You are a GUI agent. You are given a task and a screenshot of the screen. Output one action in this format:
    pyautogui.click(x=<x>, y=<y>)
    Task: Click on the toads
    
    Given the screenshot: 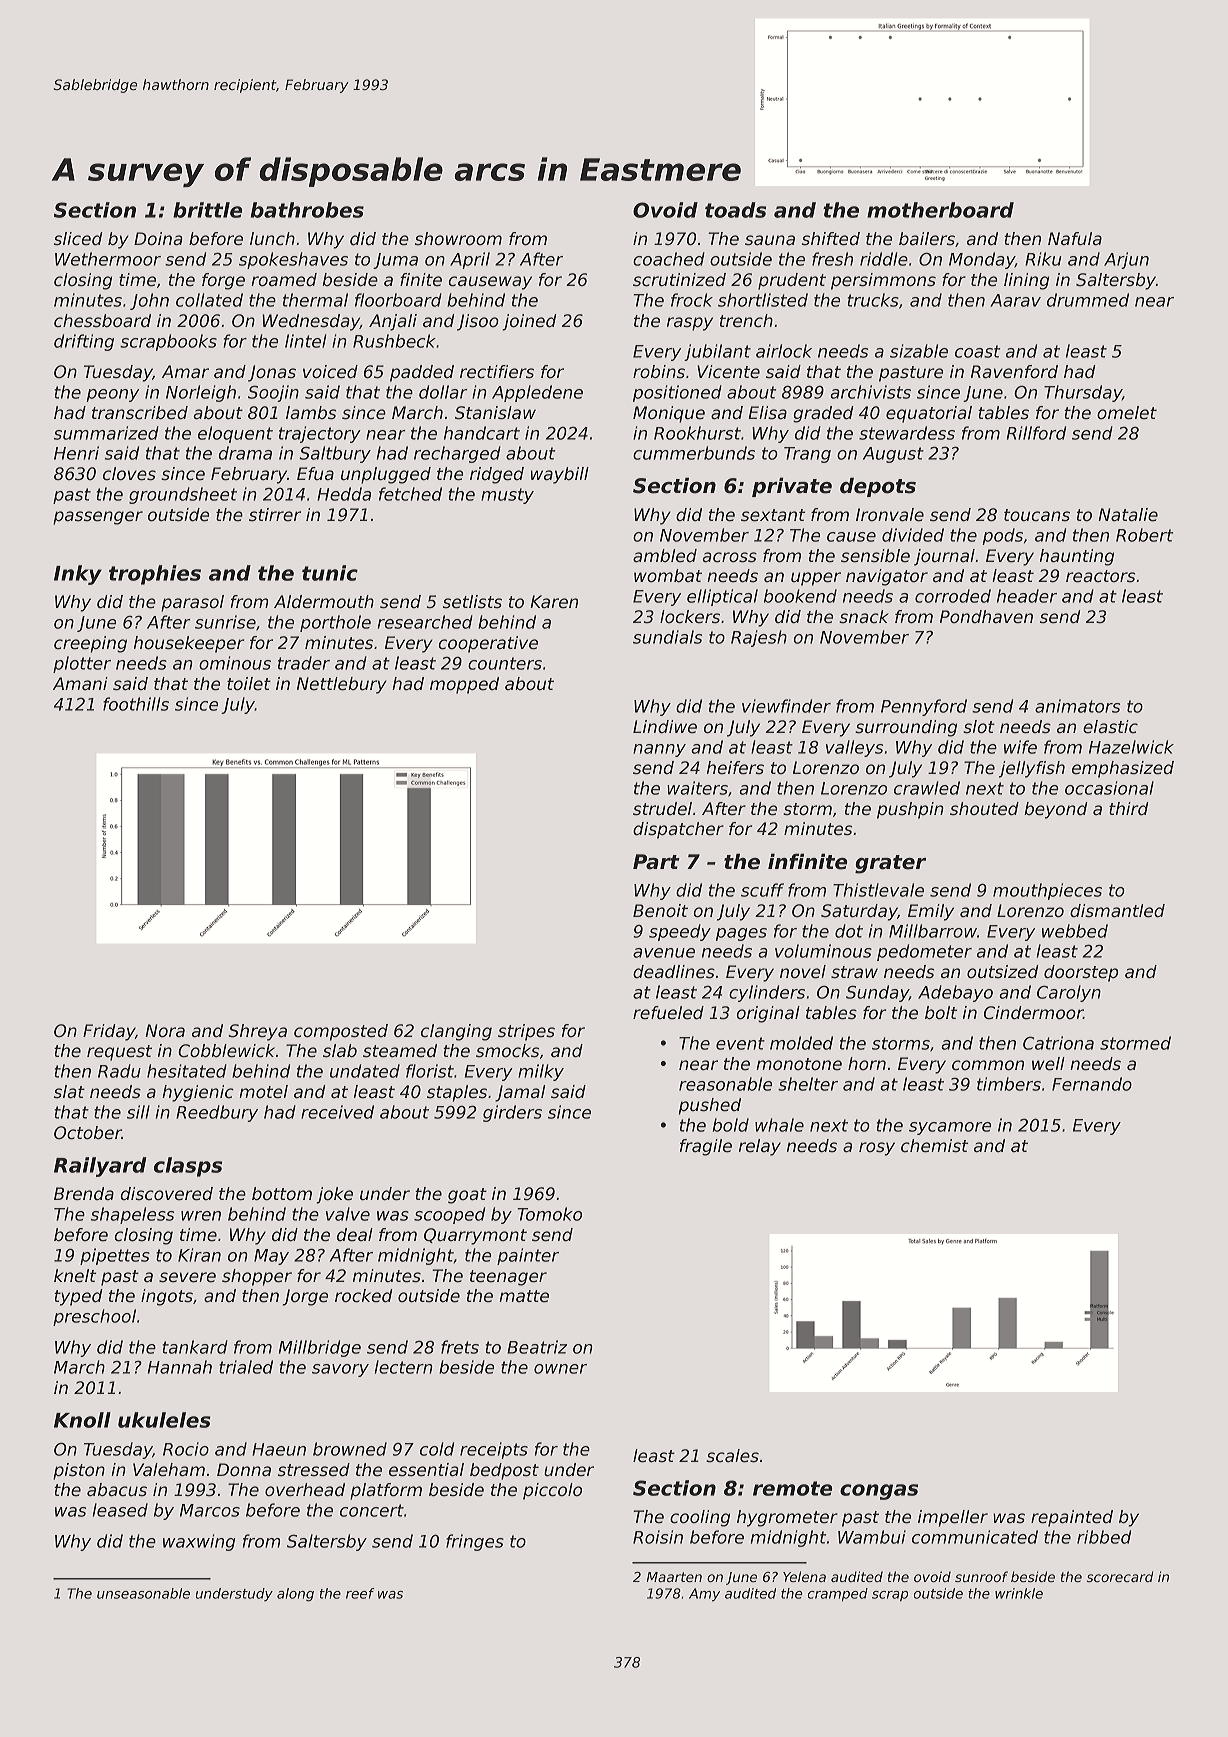 What is the action you would take?
    pyautogui.click(x=735, y=210)
